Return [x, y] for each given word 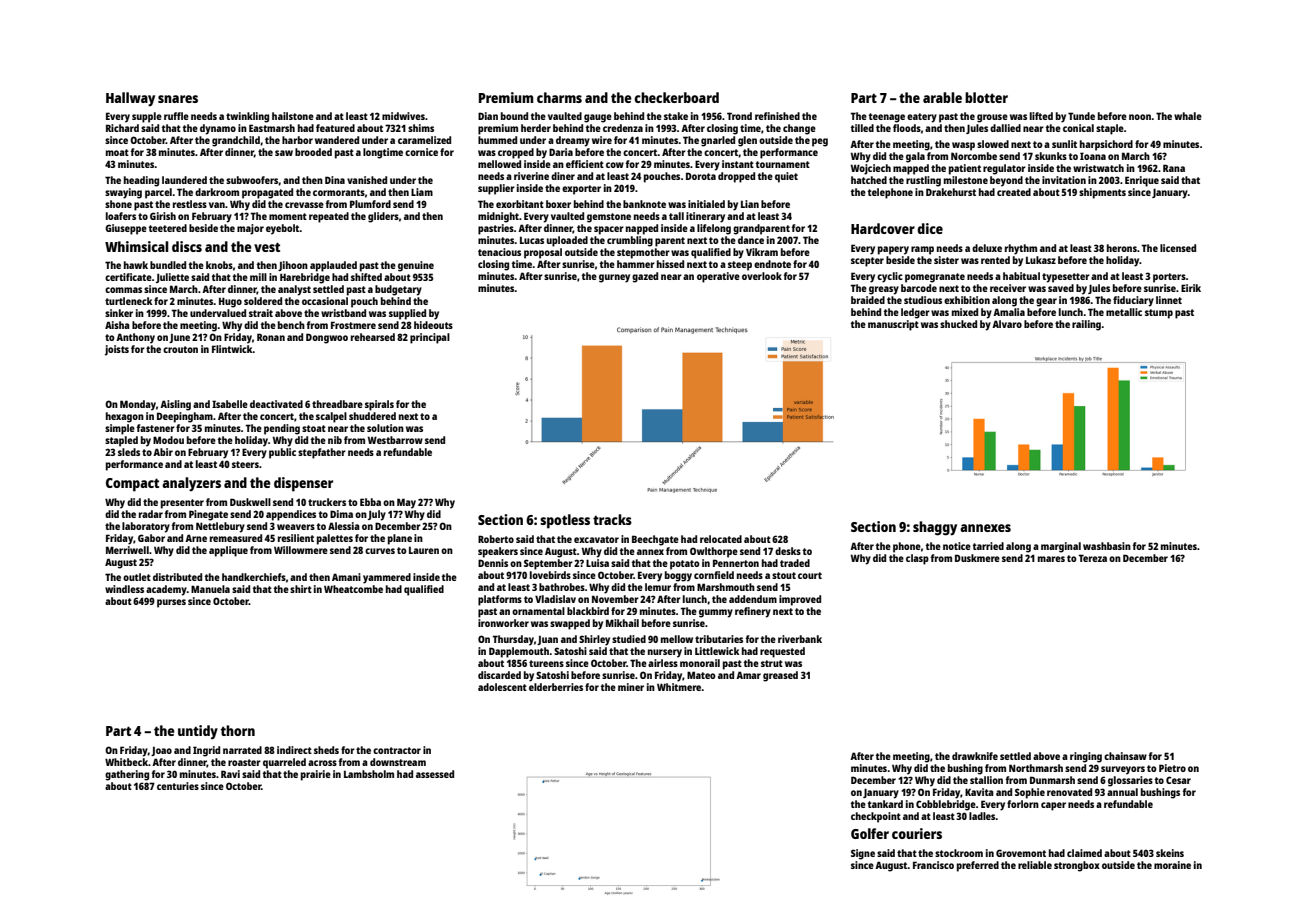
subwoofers [252, 180]
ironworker [503, 623]
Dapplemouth [519, 652]
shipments [1102, 193]
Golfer [870, 833]
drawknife [975, 756]
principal [430, 338]
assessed [435, 774]
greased [780, 676]
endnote [772, 264]
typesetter [1066, 278]
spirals [379, 405]
